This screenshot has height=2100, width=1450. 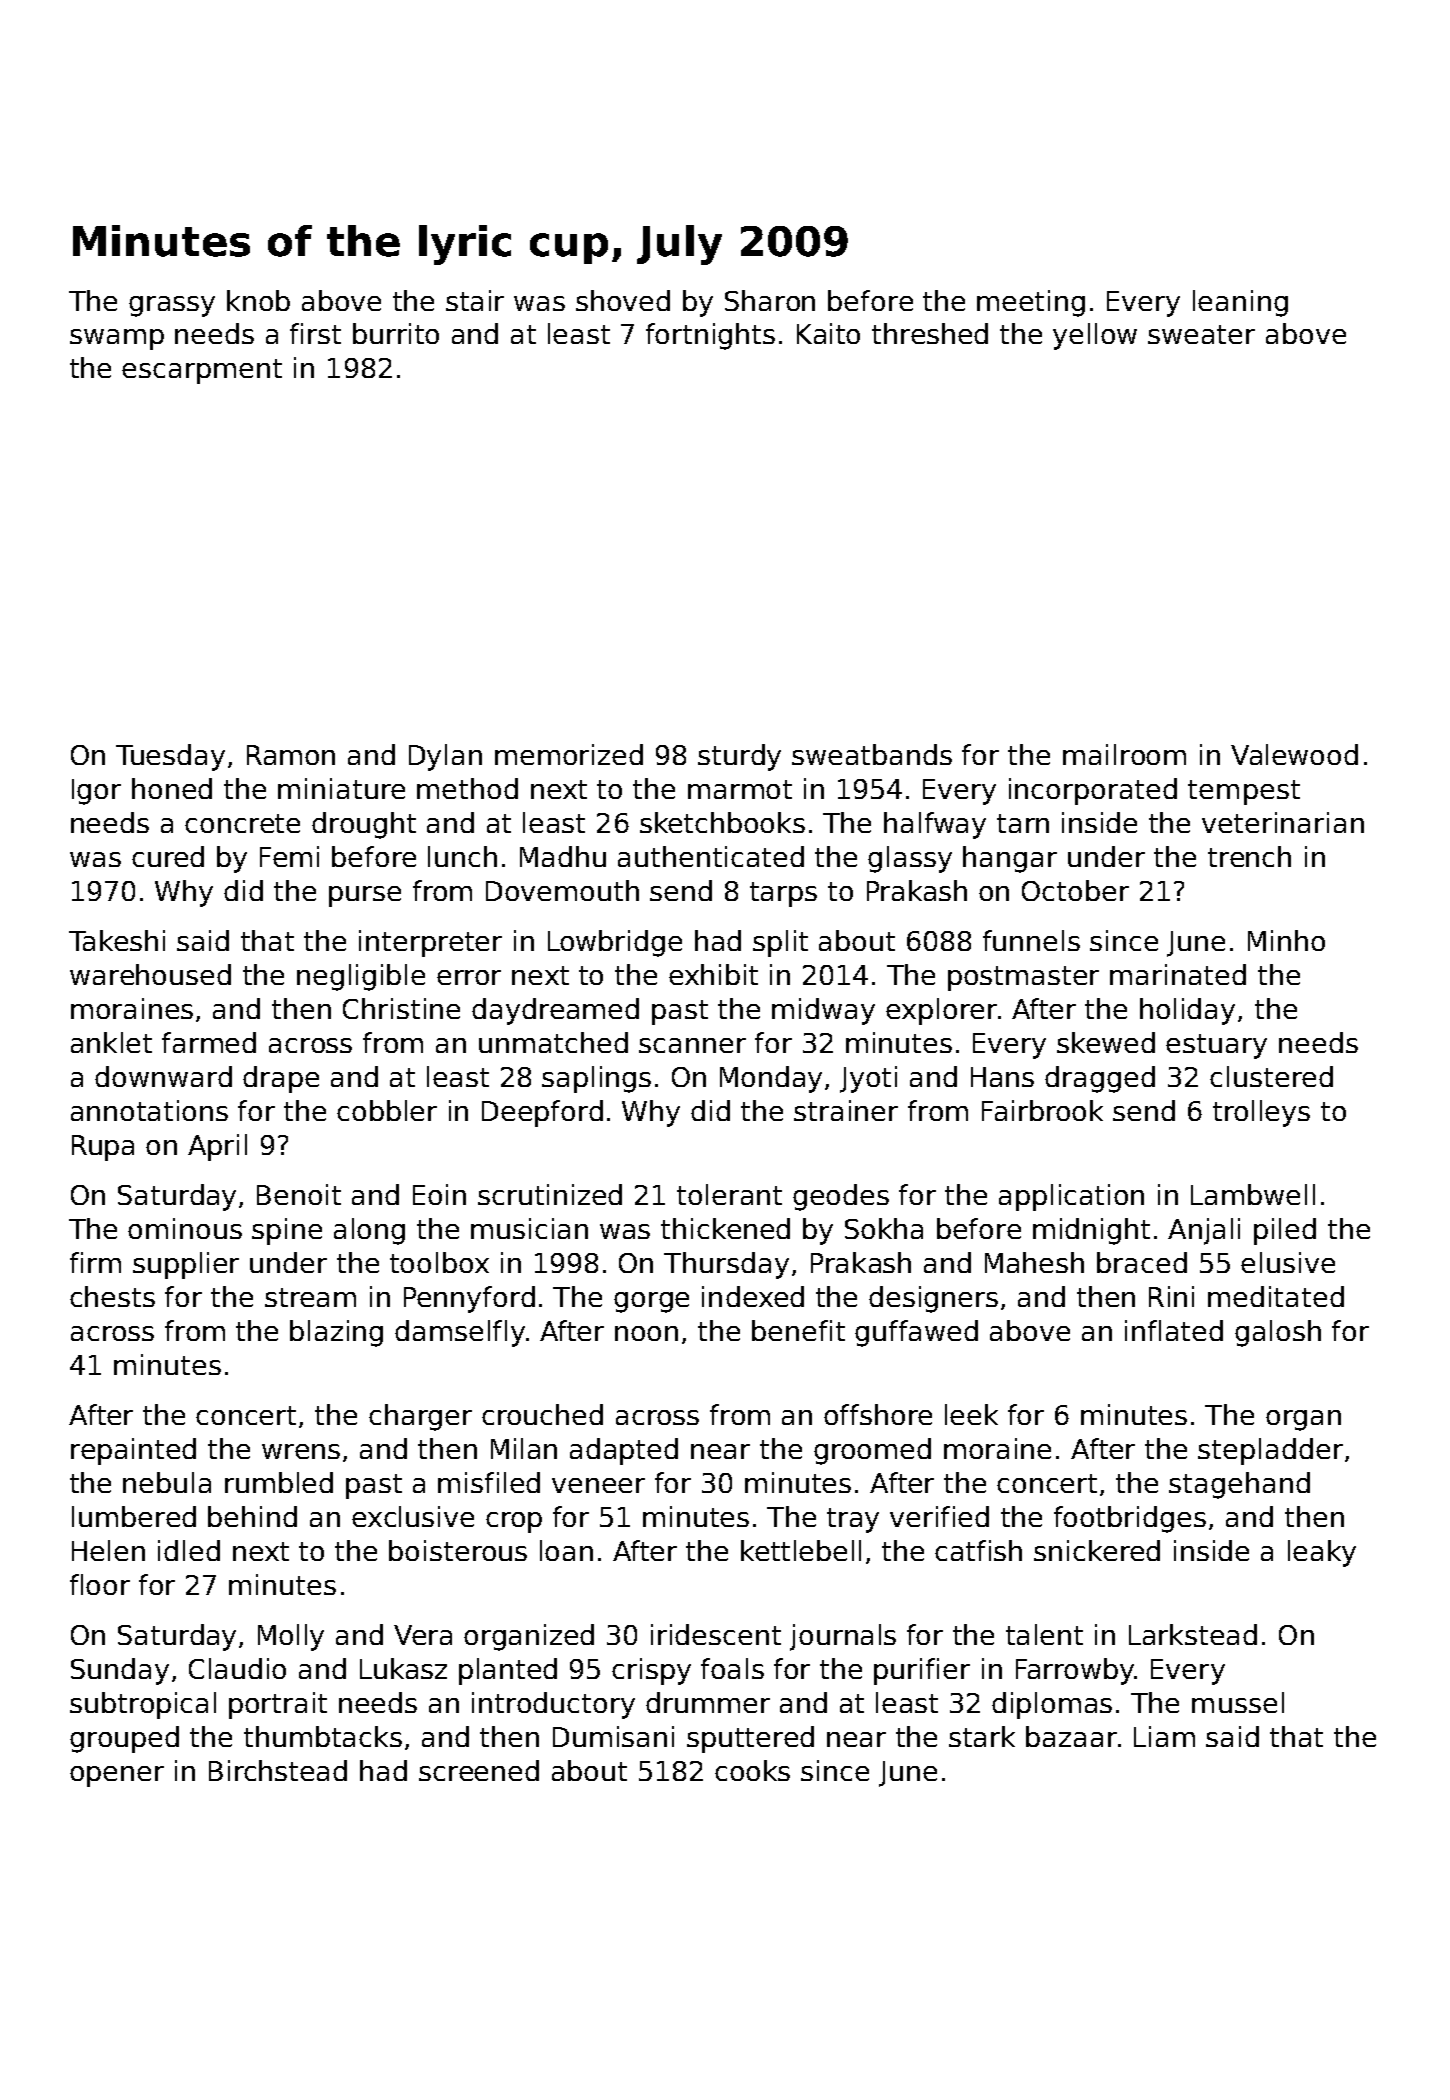 I want to click on leaning, so click(x=1240, y=303).
